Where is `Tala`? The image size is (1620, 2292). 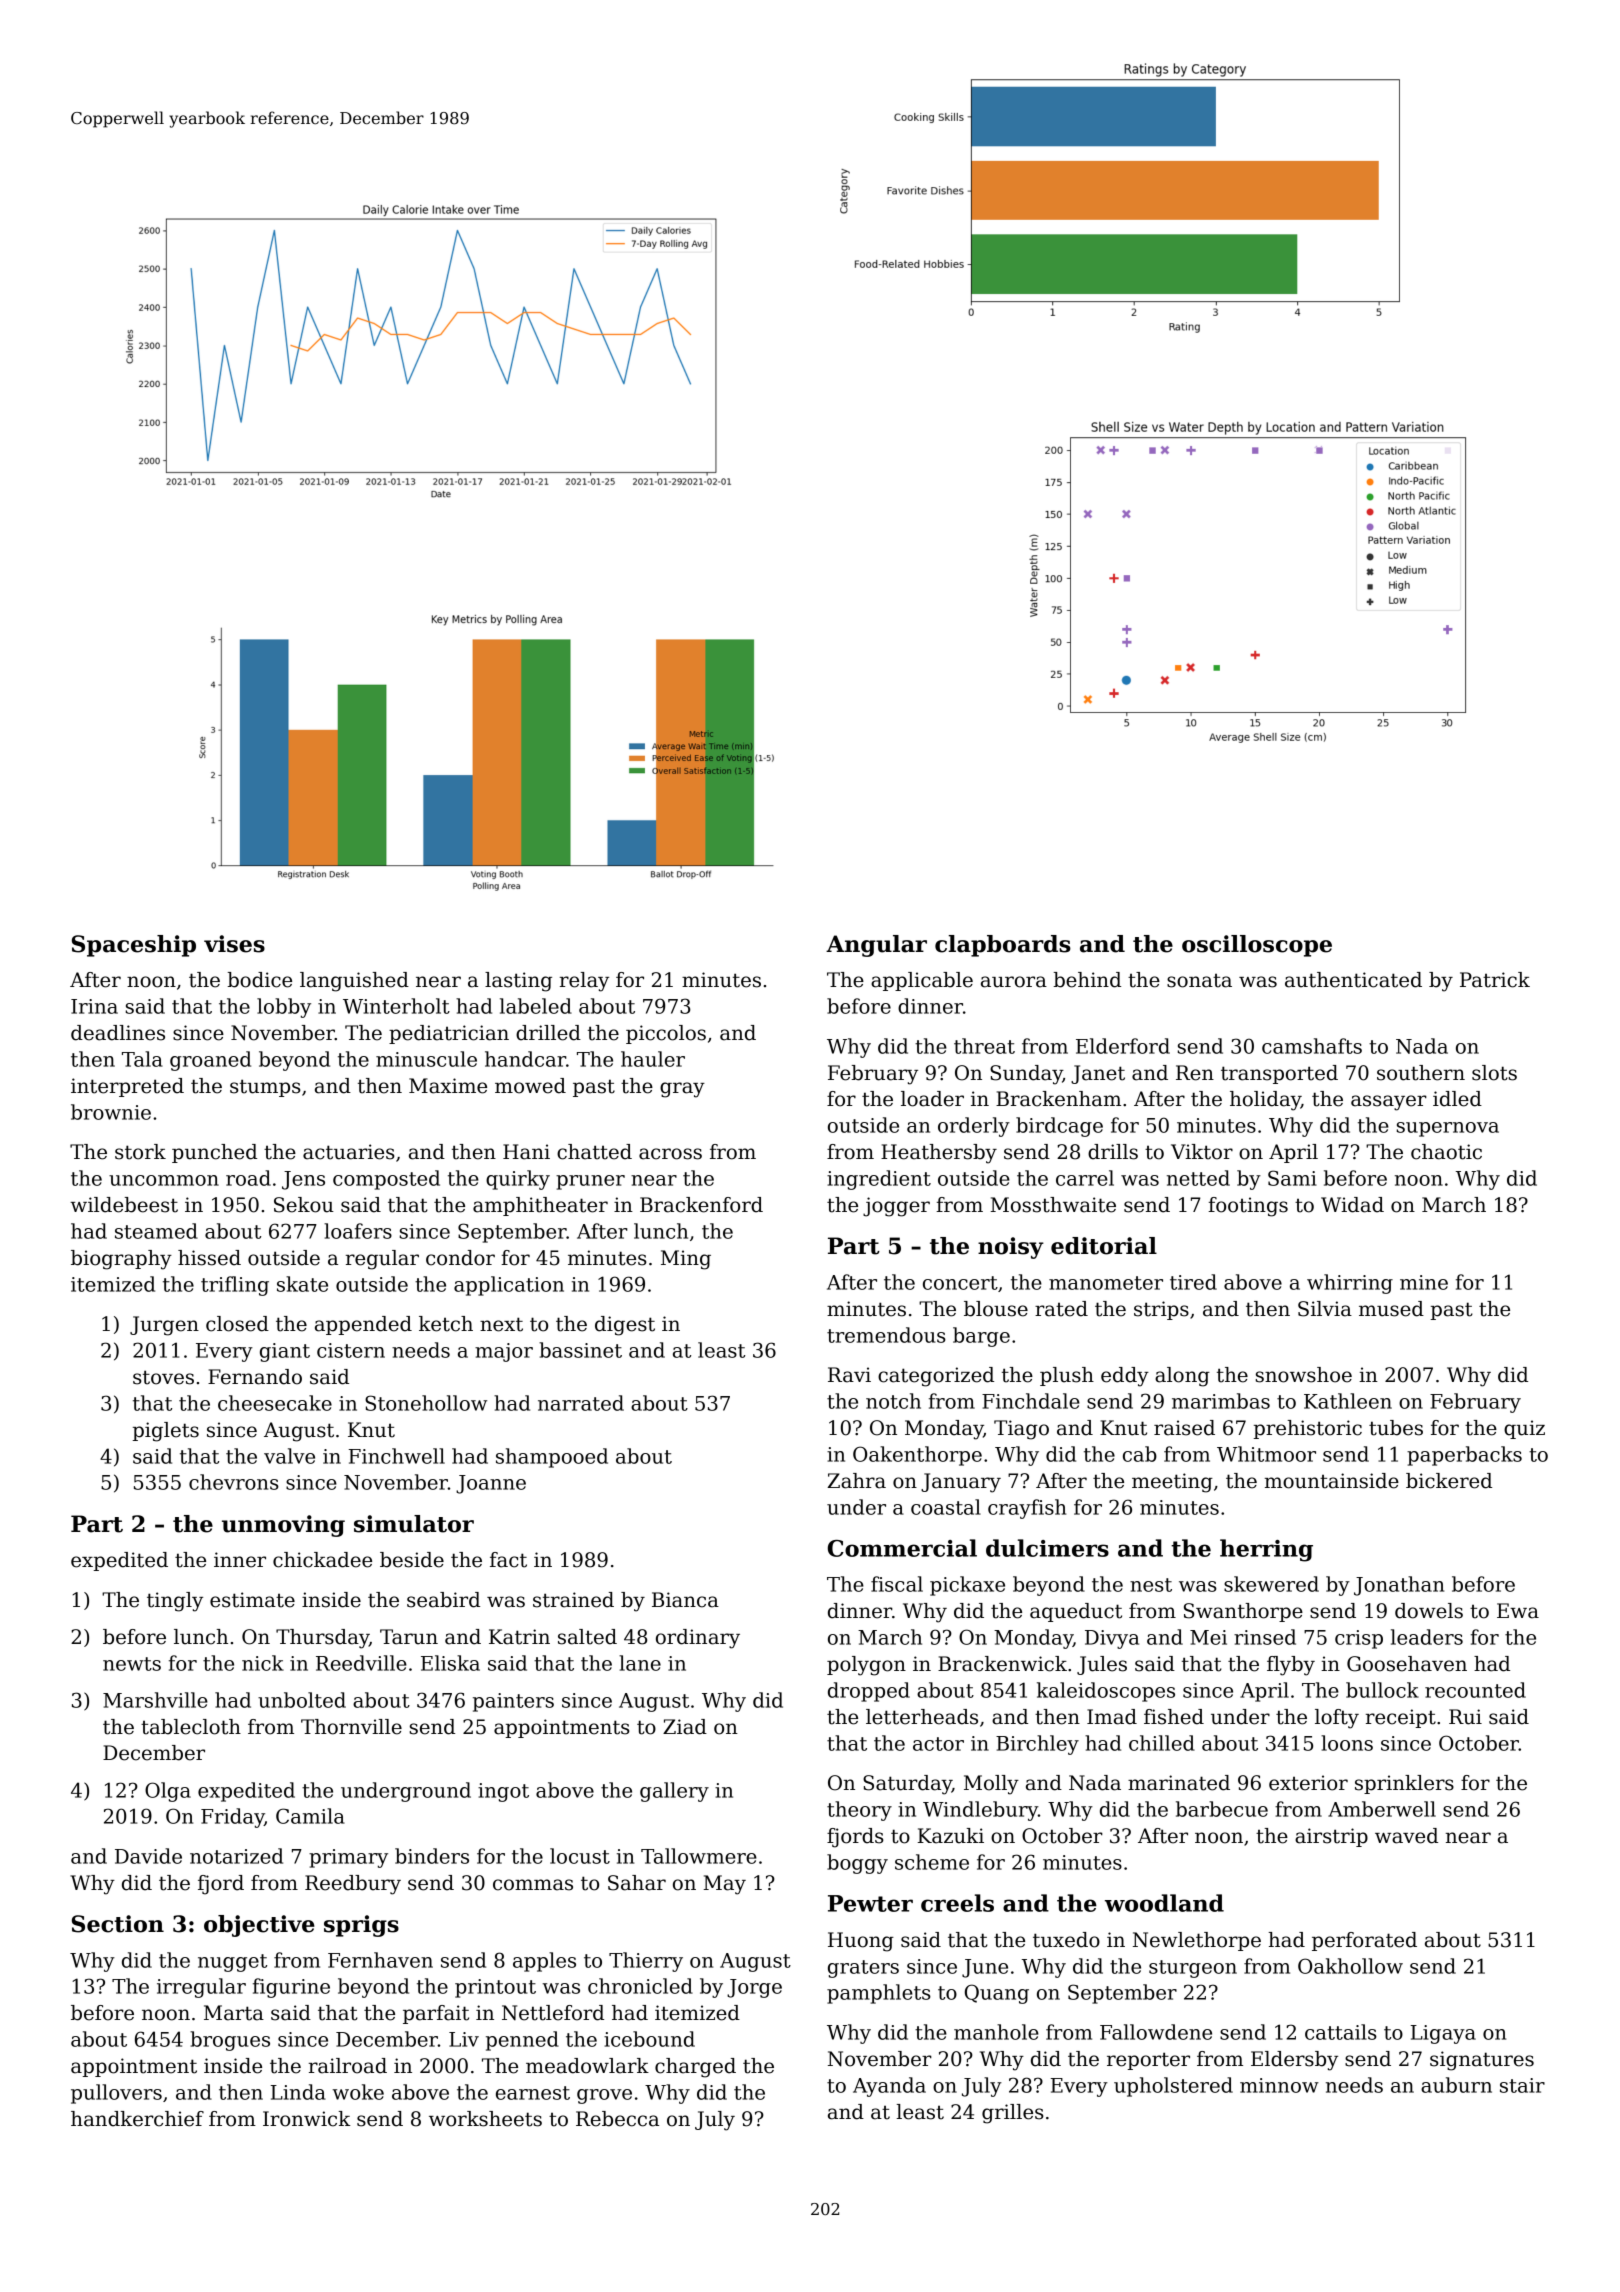
Tala is located at coordinates (142, 1059).
